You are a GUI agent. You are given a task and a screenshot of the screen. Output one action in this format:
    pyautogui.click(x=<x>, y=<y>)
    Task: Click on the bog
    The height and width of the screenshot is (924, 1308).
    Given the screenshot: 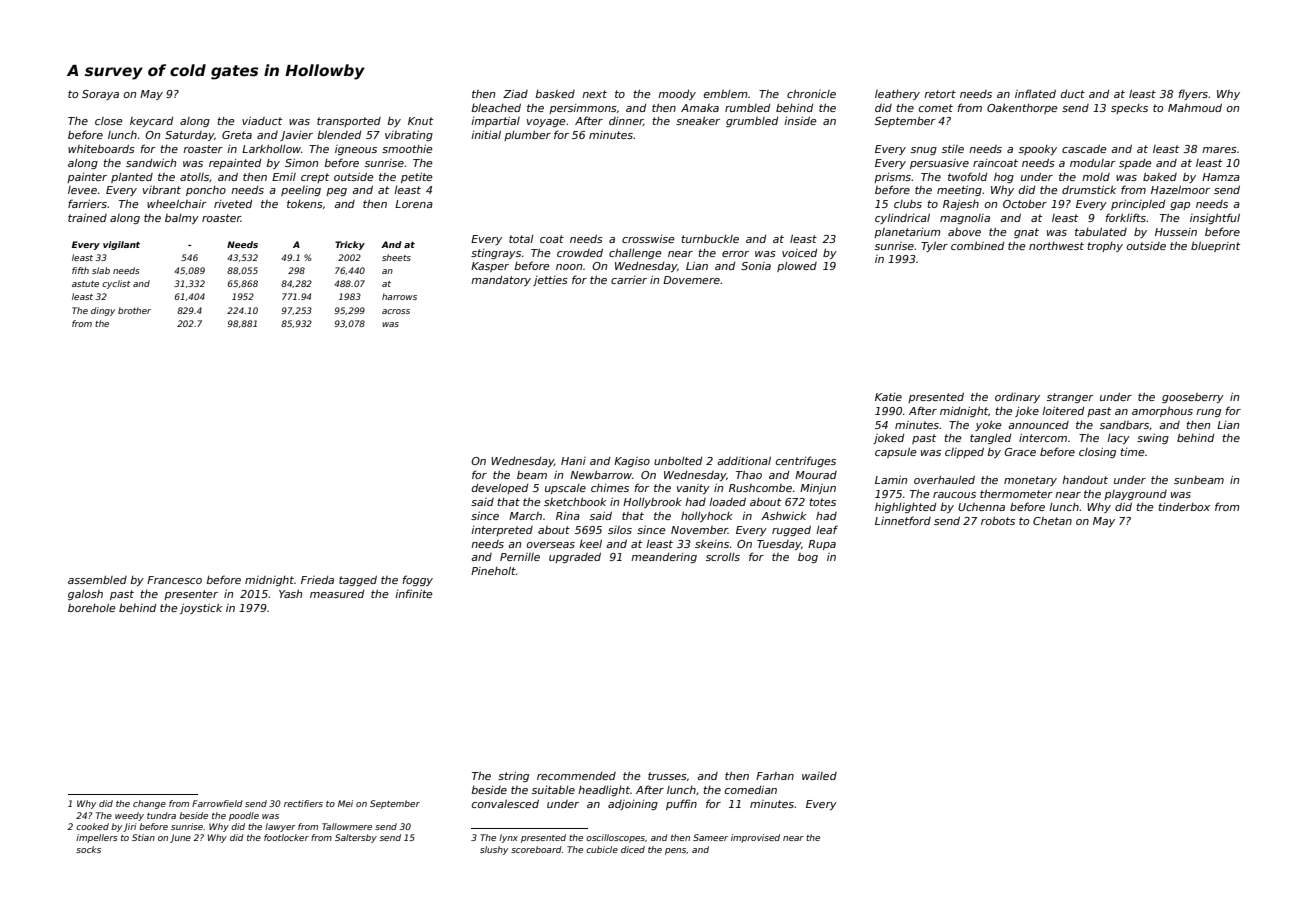 What is the action you would take?
    pyautogui.click(x=808, y=558)
